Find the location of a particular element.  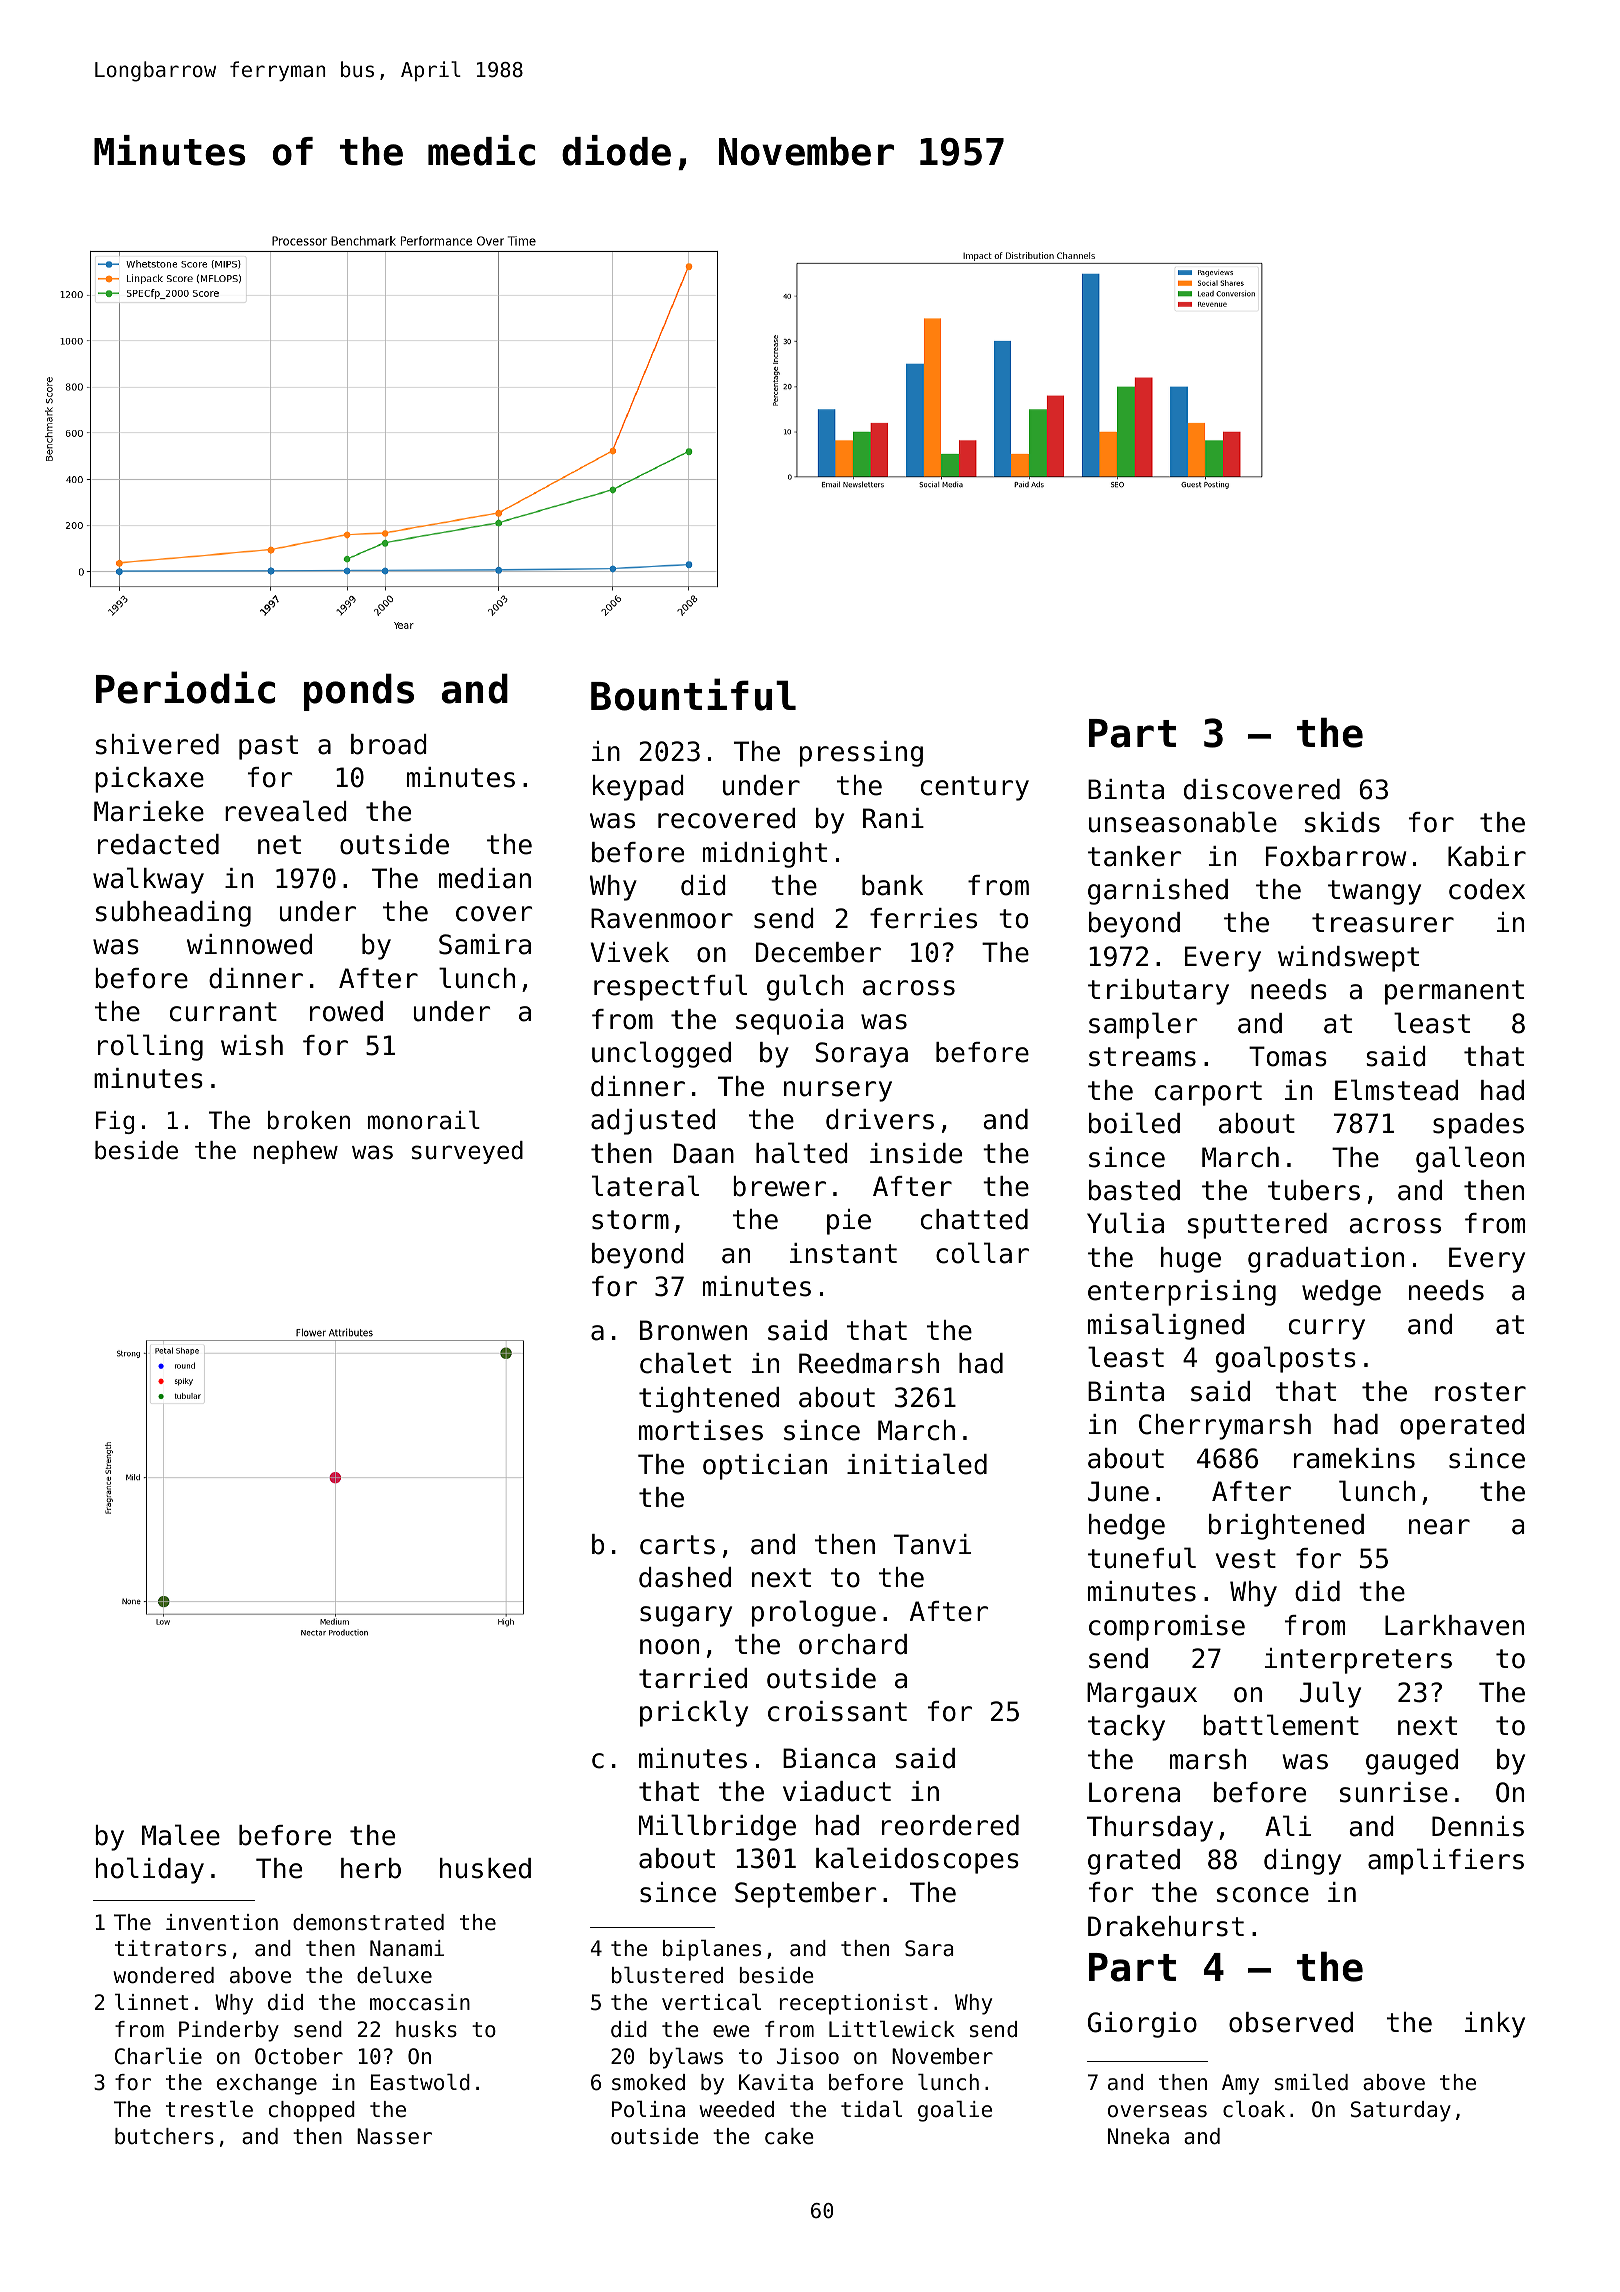

skids is located at coordinates (1342, 822).
